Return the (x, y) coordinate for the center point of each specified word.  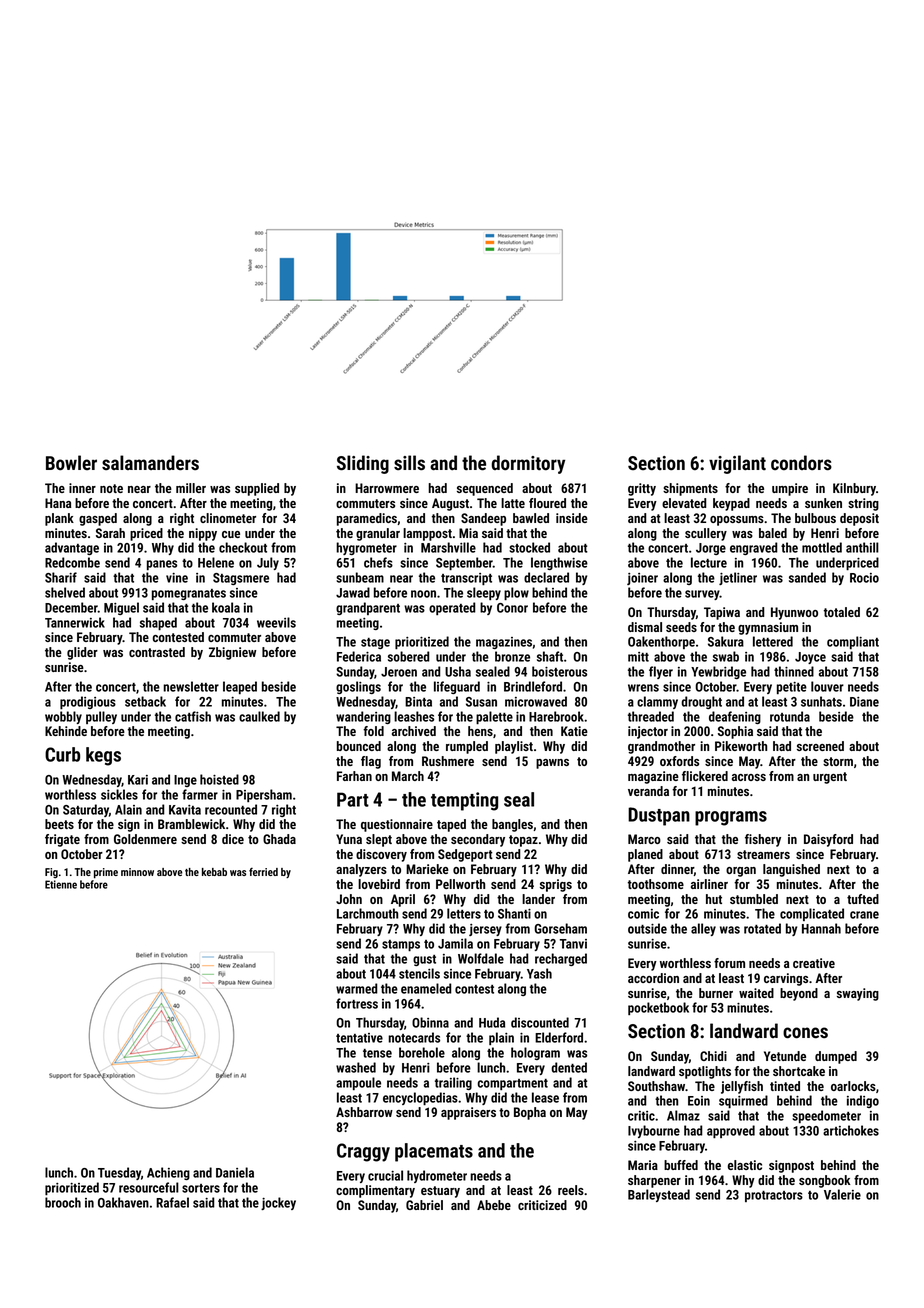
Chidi (713, 1056)
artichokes (851, 1130)
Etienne (61, 884)
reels (571, 1190)
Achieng (168, 1173)
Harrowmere (387, 488)
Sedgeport (465, 855)
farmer (200, 794)
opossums (737, 521)
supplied (257, 489)
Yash (539, 973)
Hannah (821, 928)
